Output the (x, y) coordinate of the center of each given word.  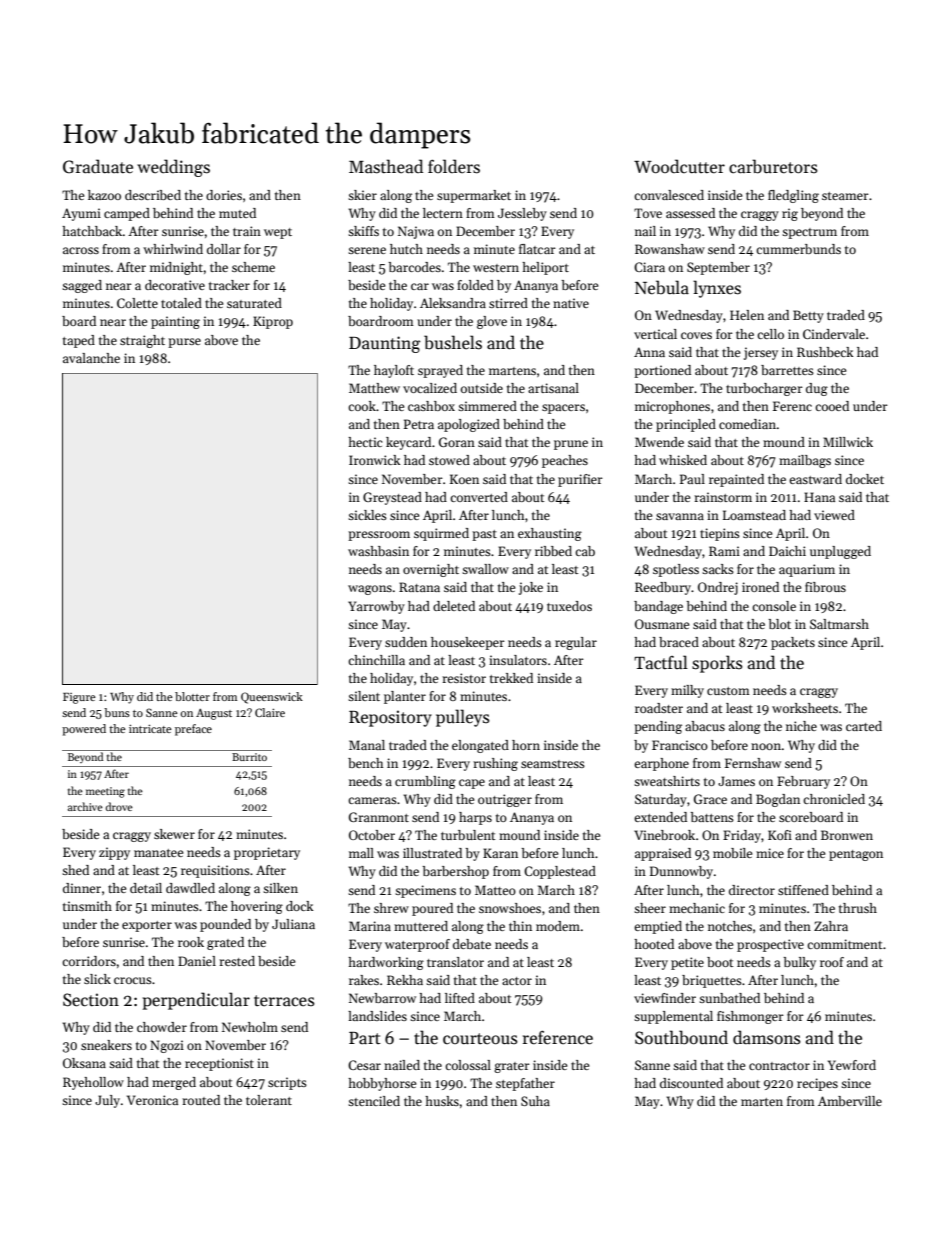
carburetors (773, 166)
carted (864, 726)
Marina (370, 926)
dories (224, 195)
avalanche (91, 358)
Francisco (680, 745)
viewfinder (665, 998)
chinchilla (376, 660)
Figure (79, 698)
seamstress (553, 764)
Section (91, 1000)
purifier (580, 480)
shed (75, 870)
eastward (815, 479)
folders (454, 166)
